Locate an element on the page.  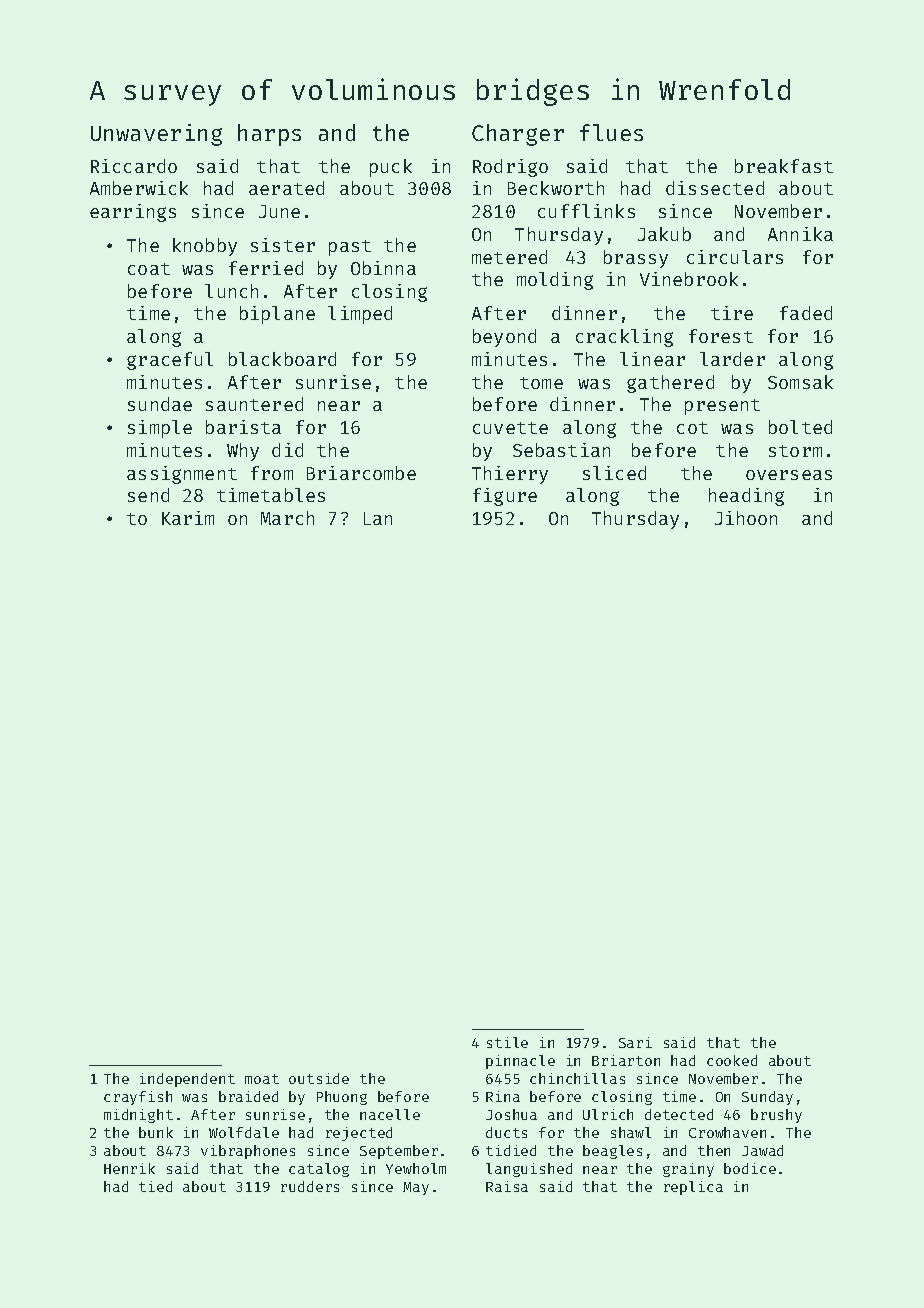
Karim is located at coordinates (188, 518).
